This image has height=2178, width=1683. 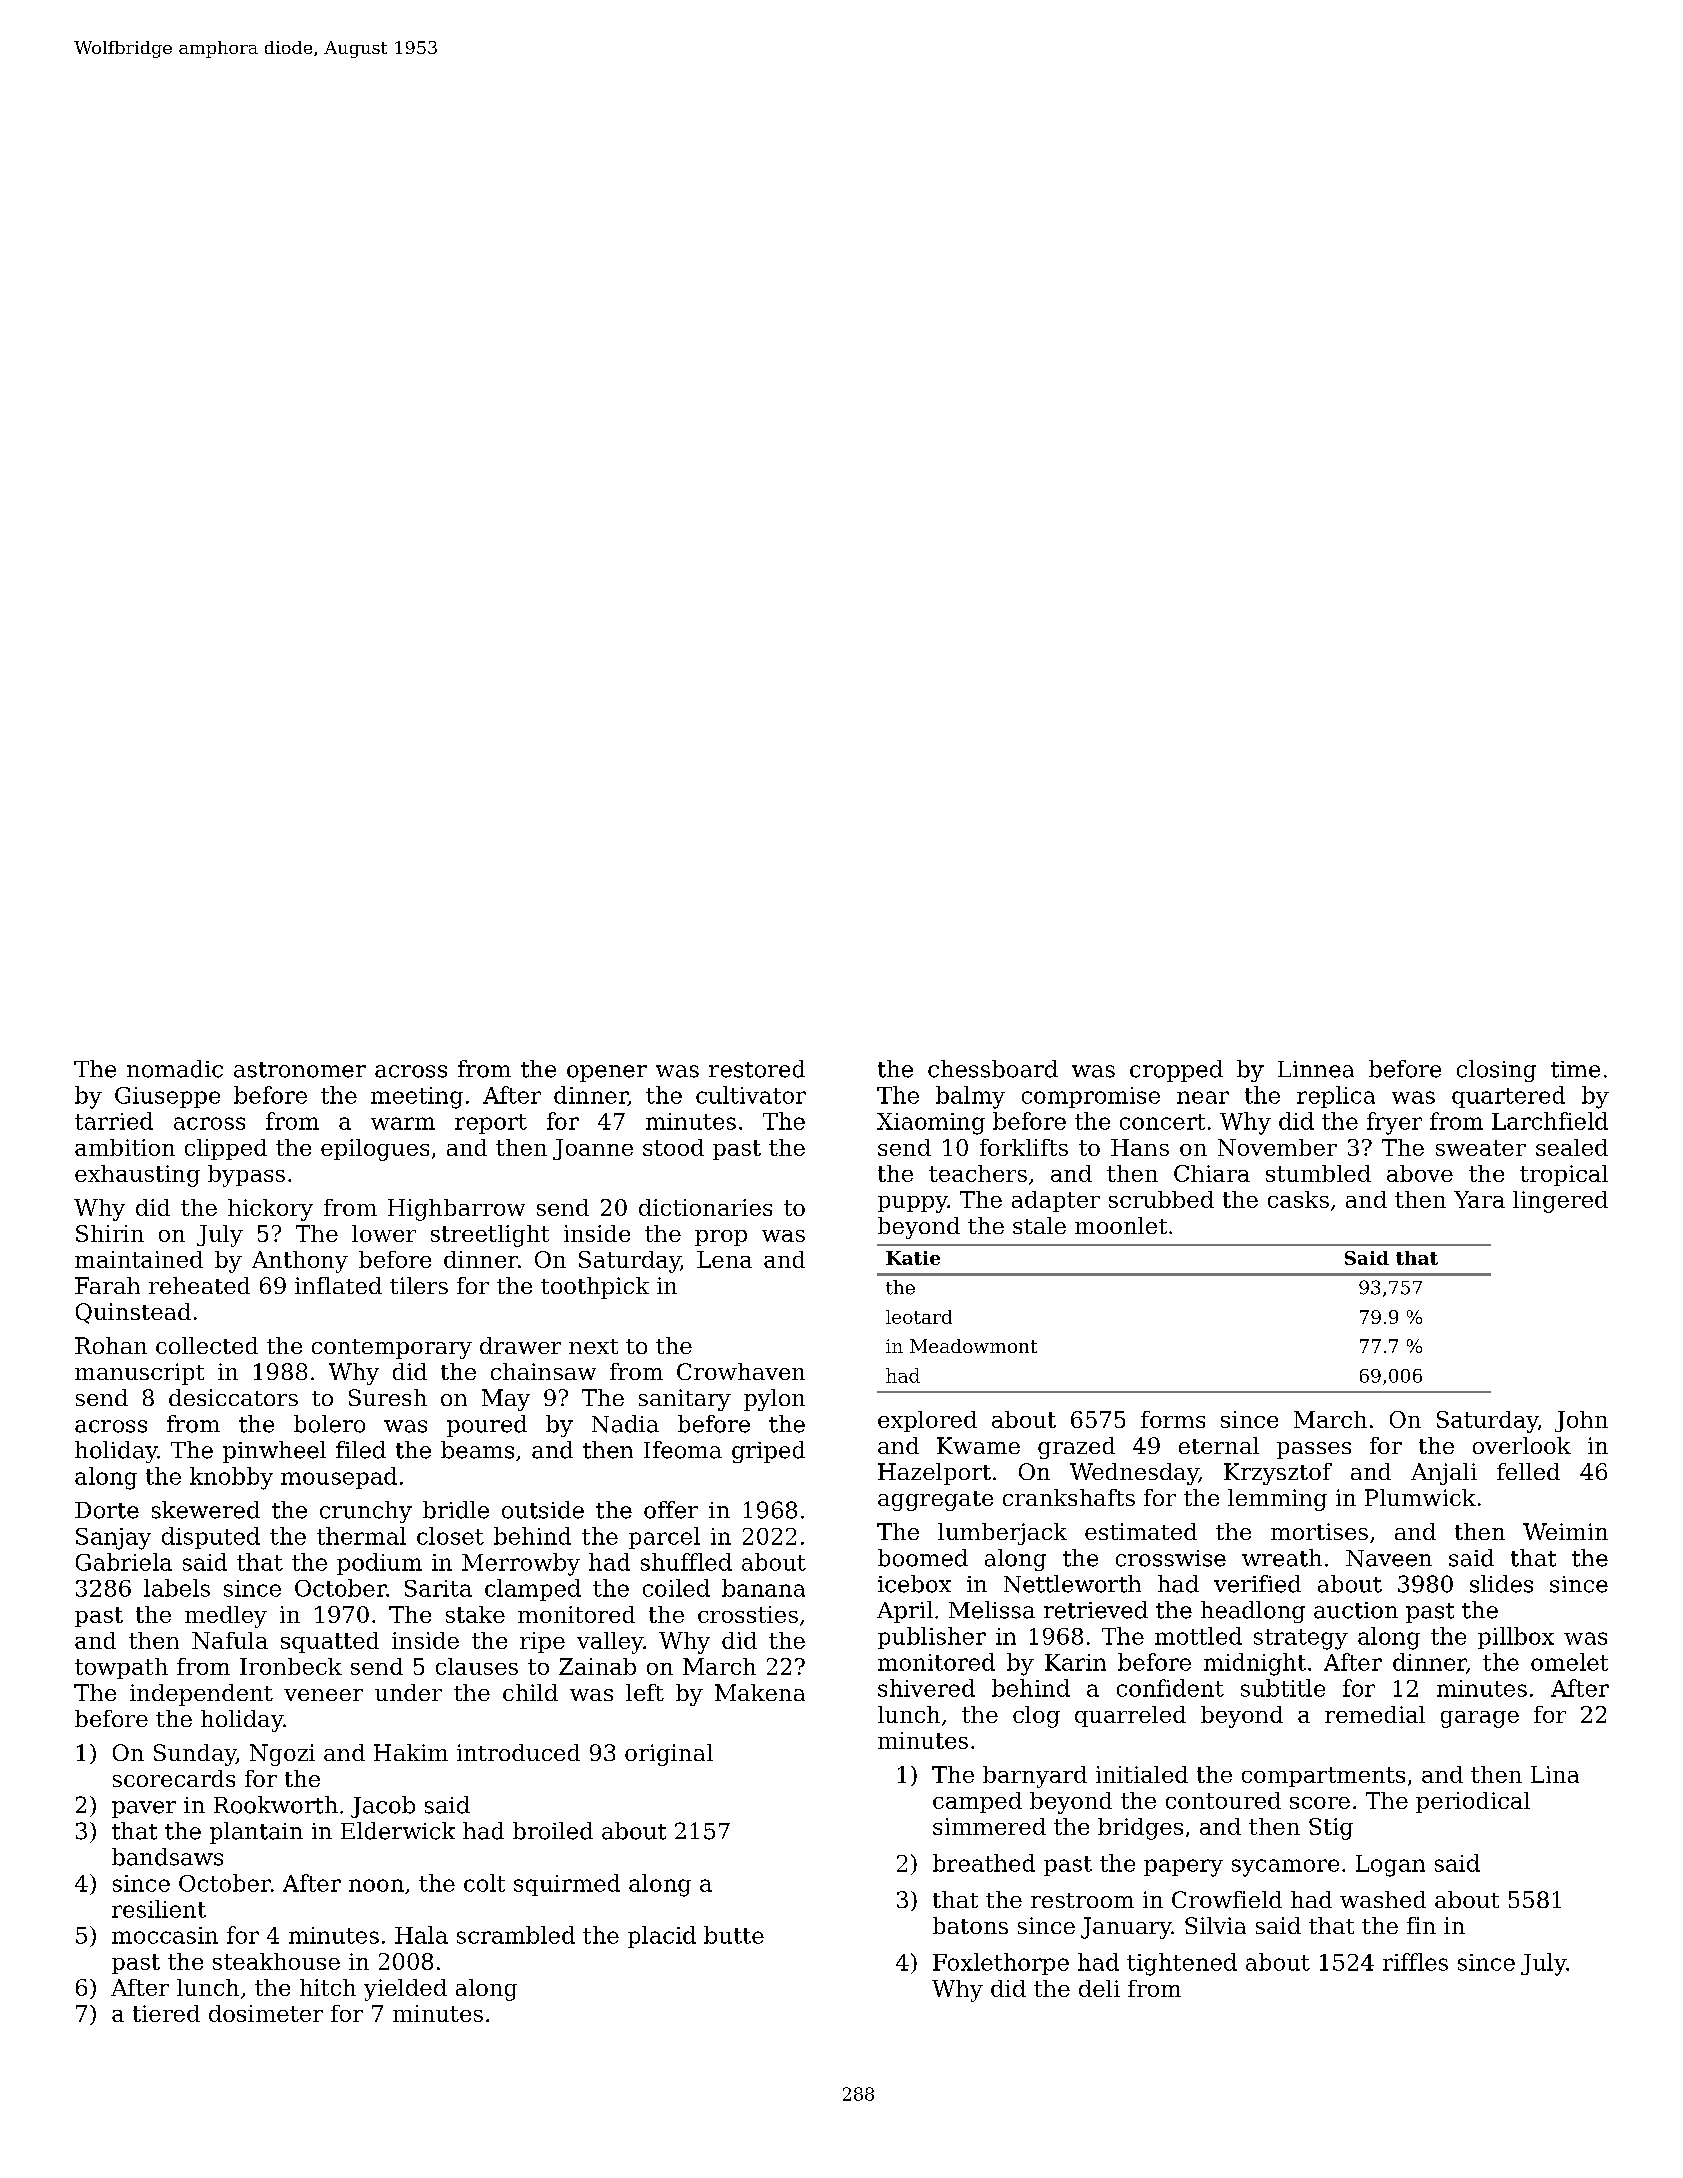 I want to click on John, so click(x=1581, y=1421).
